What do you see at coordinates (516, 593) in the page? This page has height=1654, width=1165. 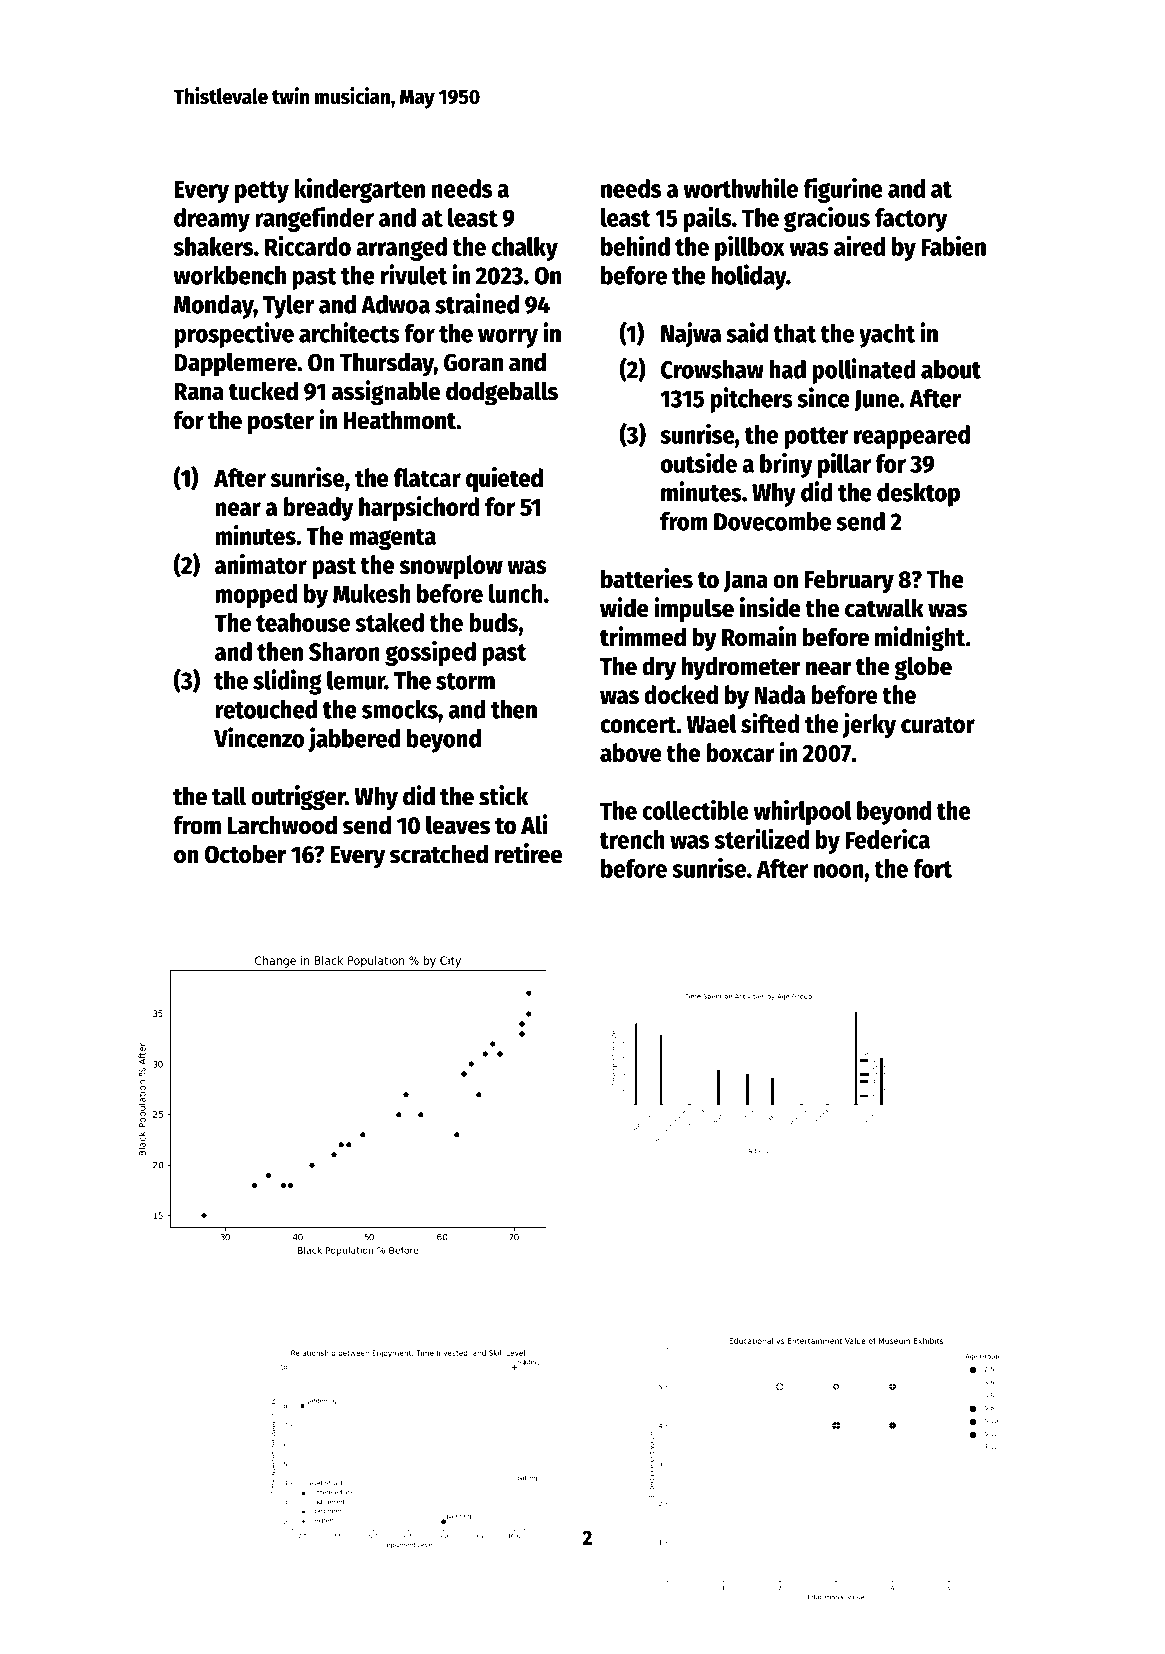 I see `lunch` at bounding box center [516, 593].
